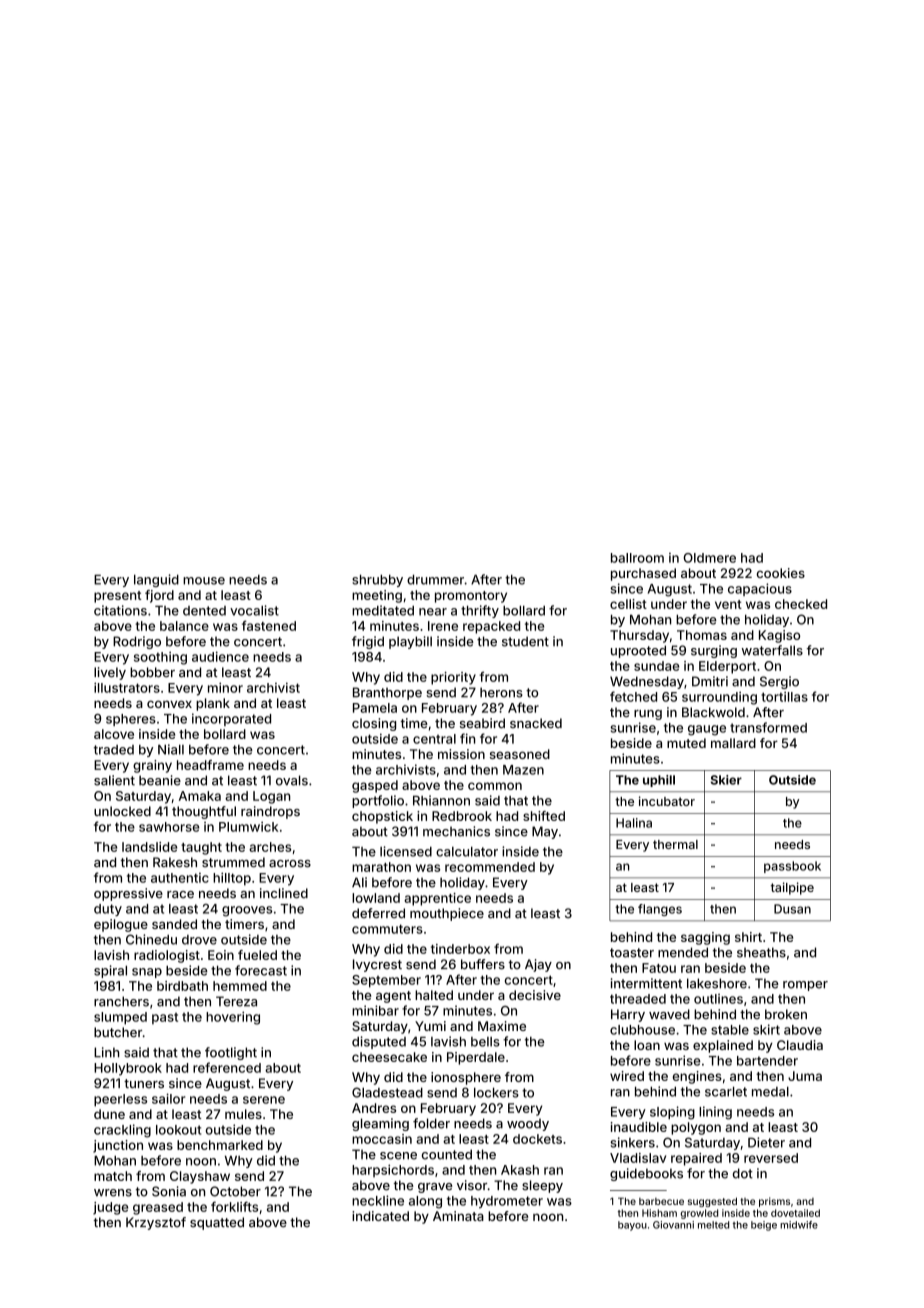  Describe the element at coordinates (156, 580) in the screenshot. I see `languid` at that location.
